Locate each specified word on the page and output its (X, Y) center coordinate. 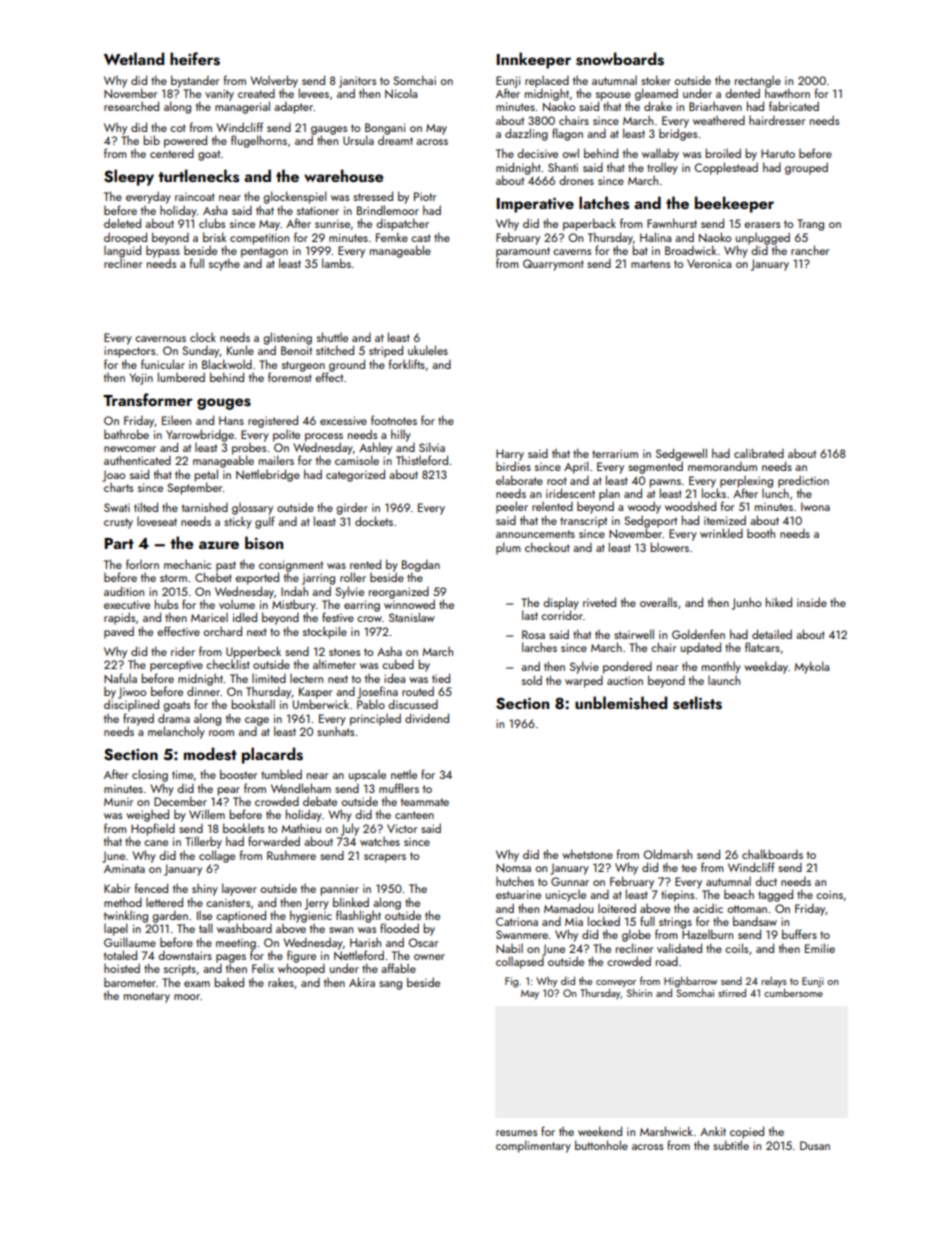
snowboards (620, 59)
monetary (147, 997)
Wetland (134, 58)
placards (272, 755)
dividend (427, 718)
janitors (357, 82)
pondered (627, 667)
